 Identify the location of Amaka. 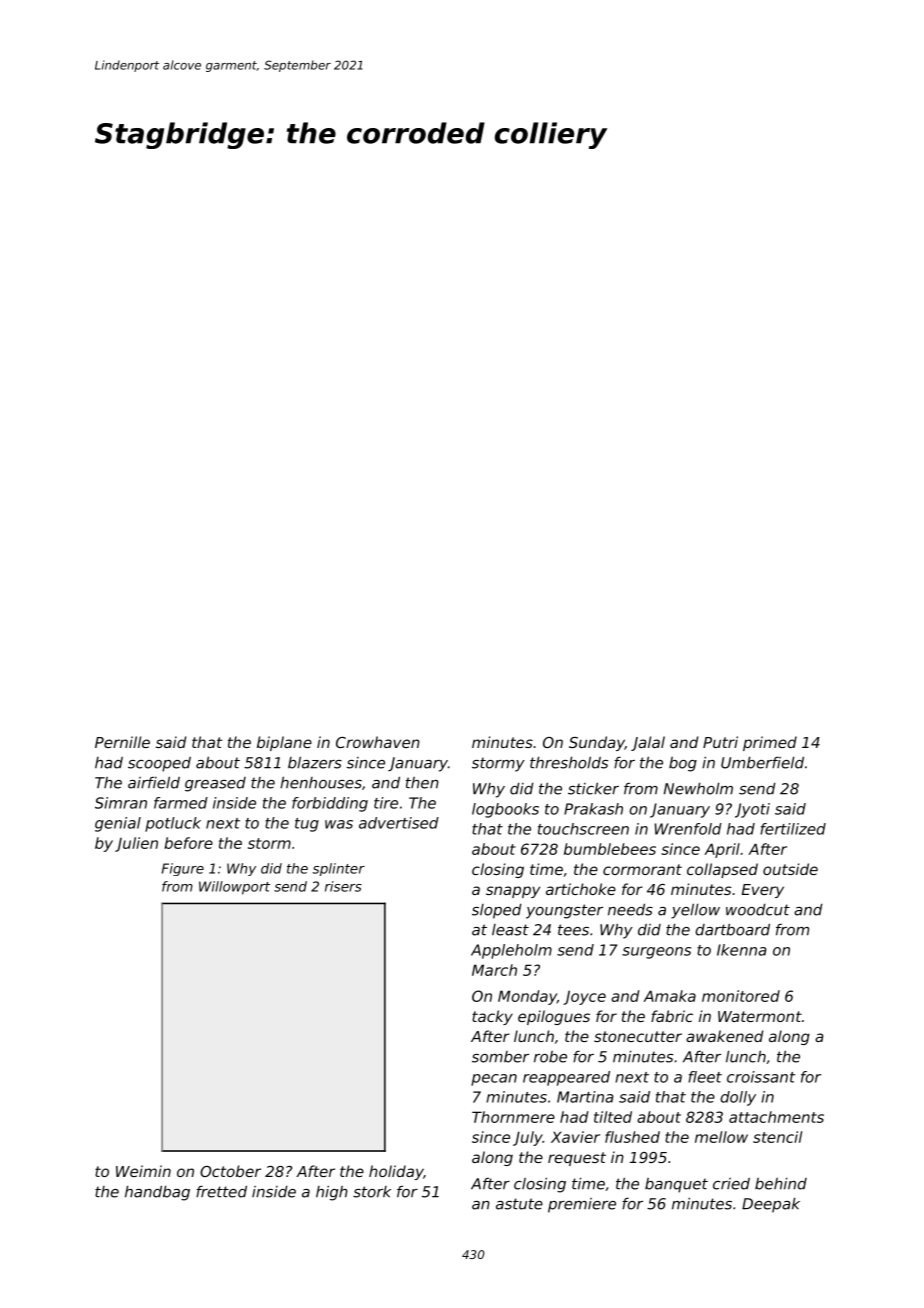
(669, 996).
